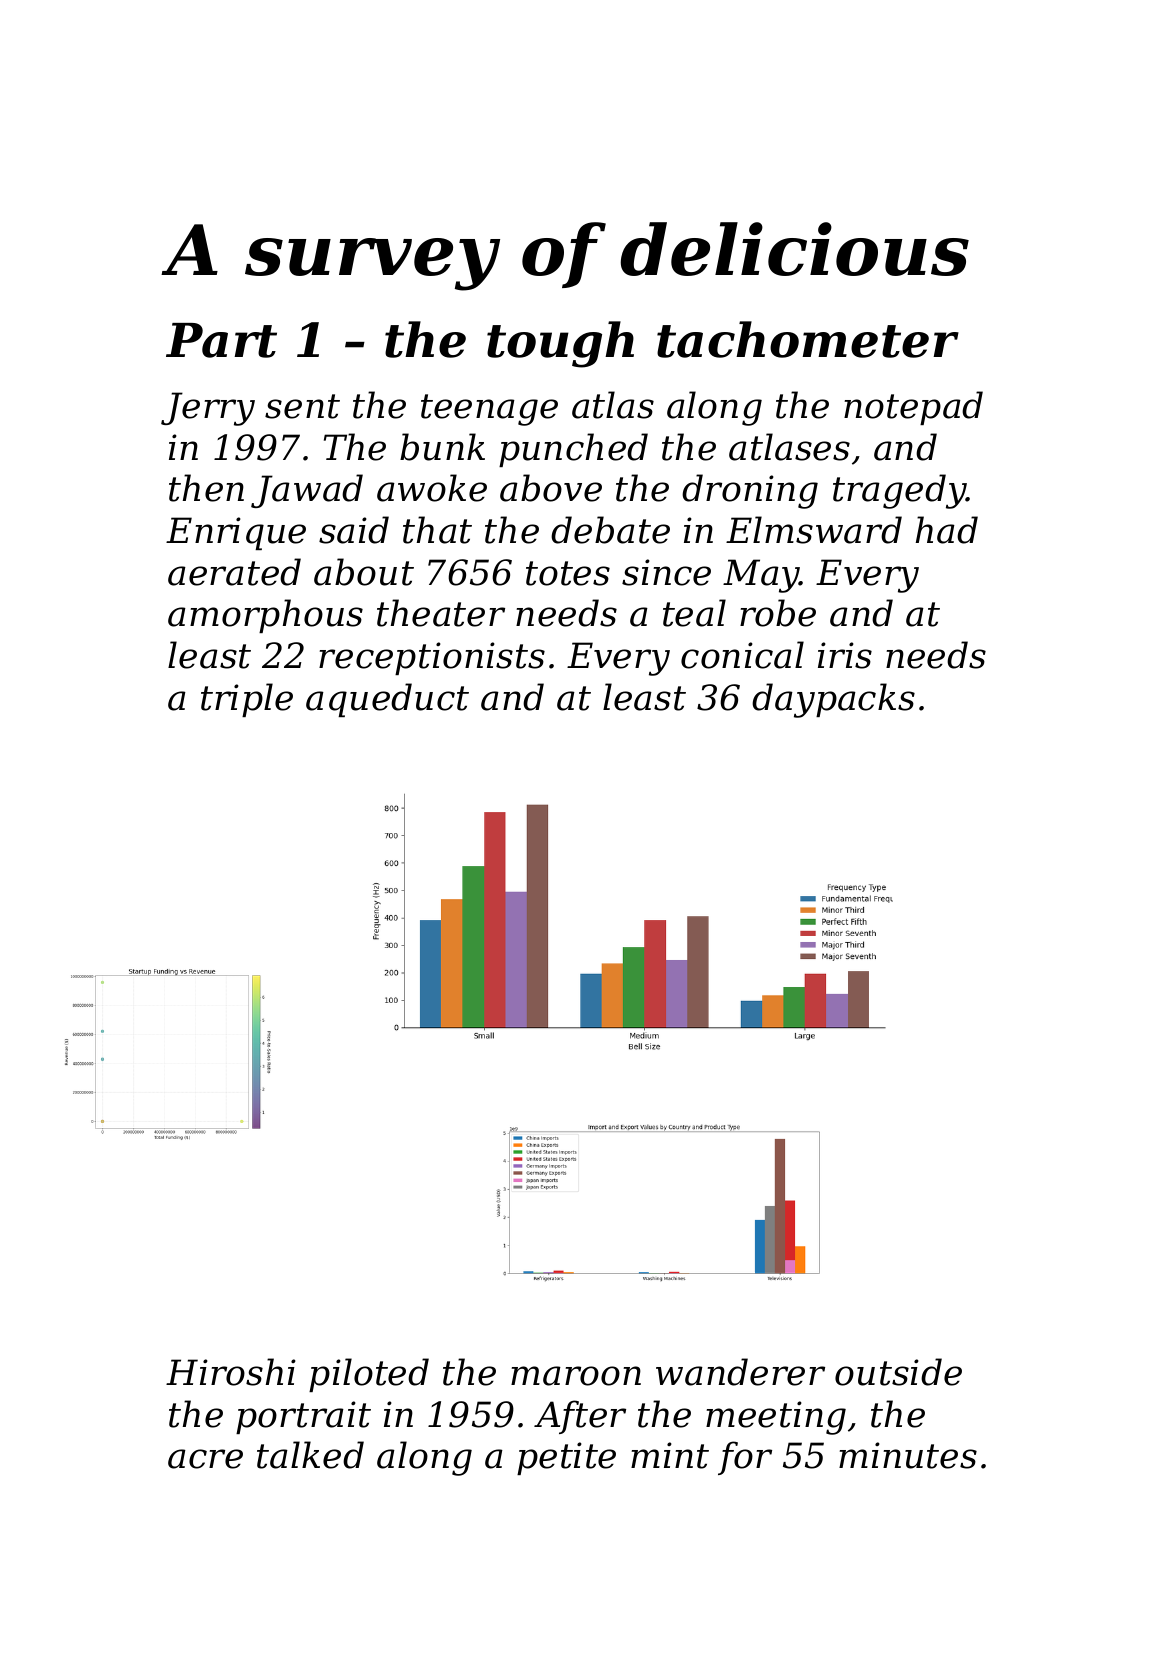 This screenshot has height=1654, width=1165. Describe the element at coordinates (742, 655) in the screenshot. I see `conical` at that location.
